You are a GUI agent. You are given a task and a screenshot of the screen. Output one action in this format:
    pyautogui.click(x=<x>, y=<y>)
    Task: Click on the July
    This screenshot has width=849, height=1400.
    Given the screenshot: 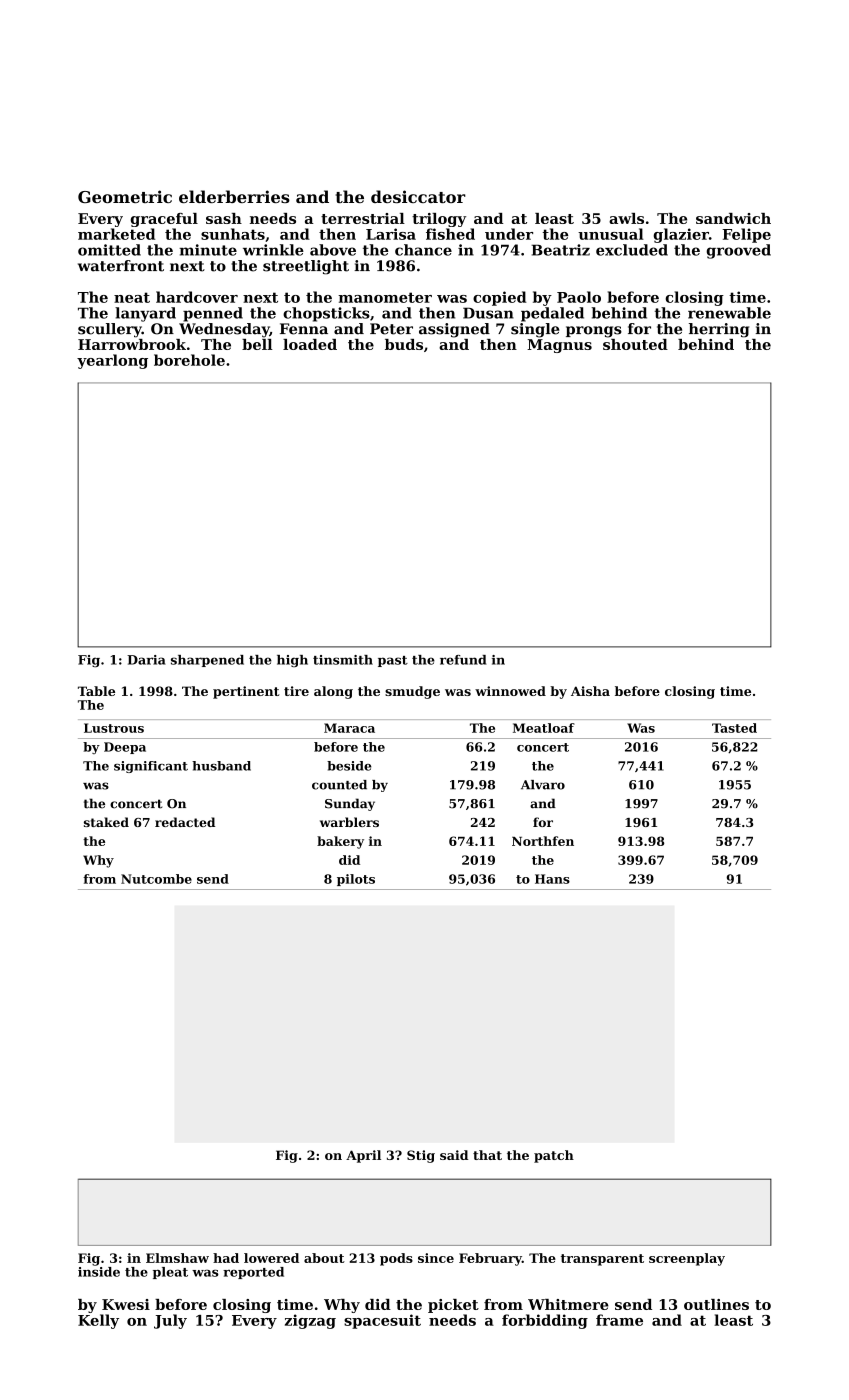 What is the action you would take?
    pyautogui.click(x=170, y=1321)
